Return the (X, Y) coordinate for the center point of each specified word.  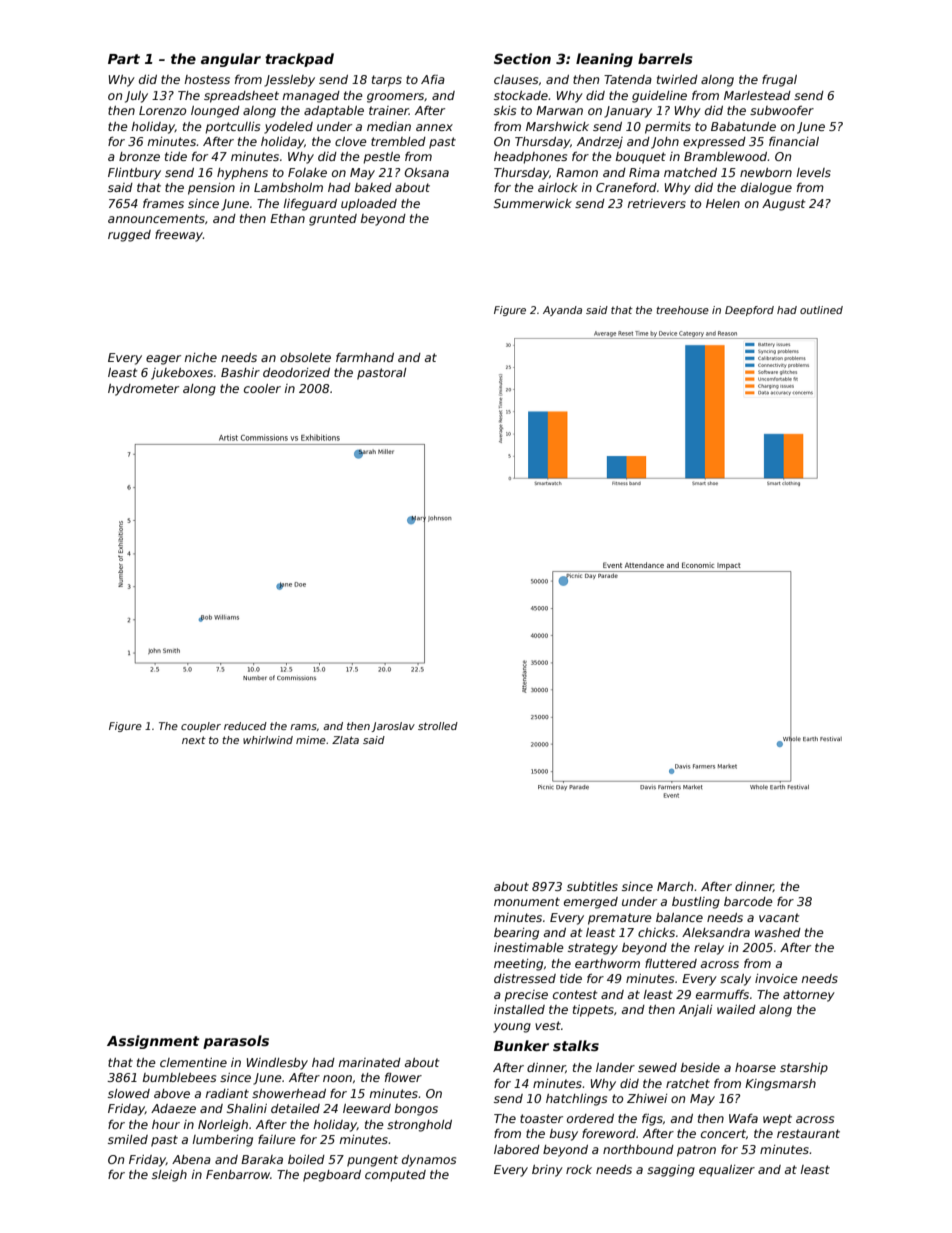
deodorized (296, 372)
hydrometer (143, 390)
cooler (262, 388)
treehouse (682, 310)
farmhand (365, 357)
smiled (128, 1139)
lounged (215, 112)
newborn (766, 172)
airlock (558, 187)
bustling (696, 903)
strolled (438, 726)
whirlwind (268, 740)
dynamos (429, 1161)
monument (527, 901)
